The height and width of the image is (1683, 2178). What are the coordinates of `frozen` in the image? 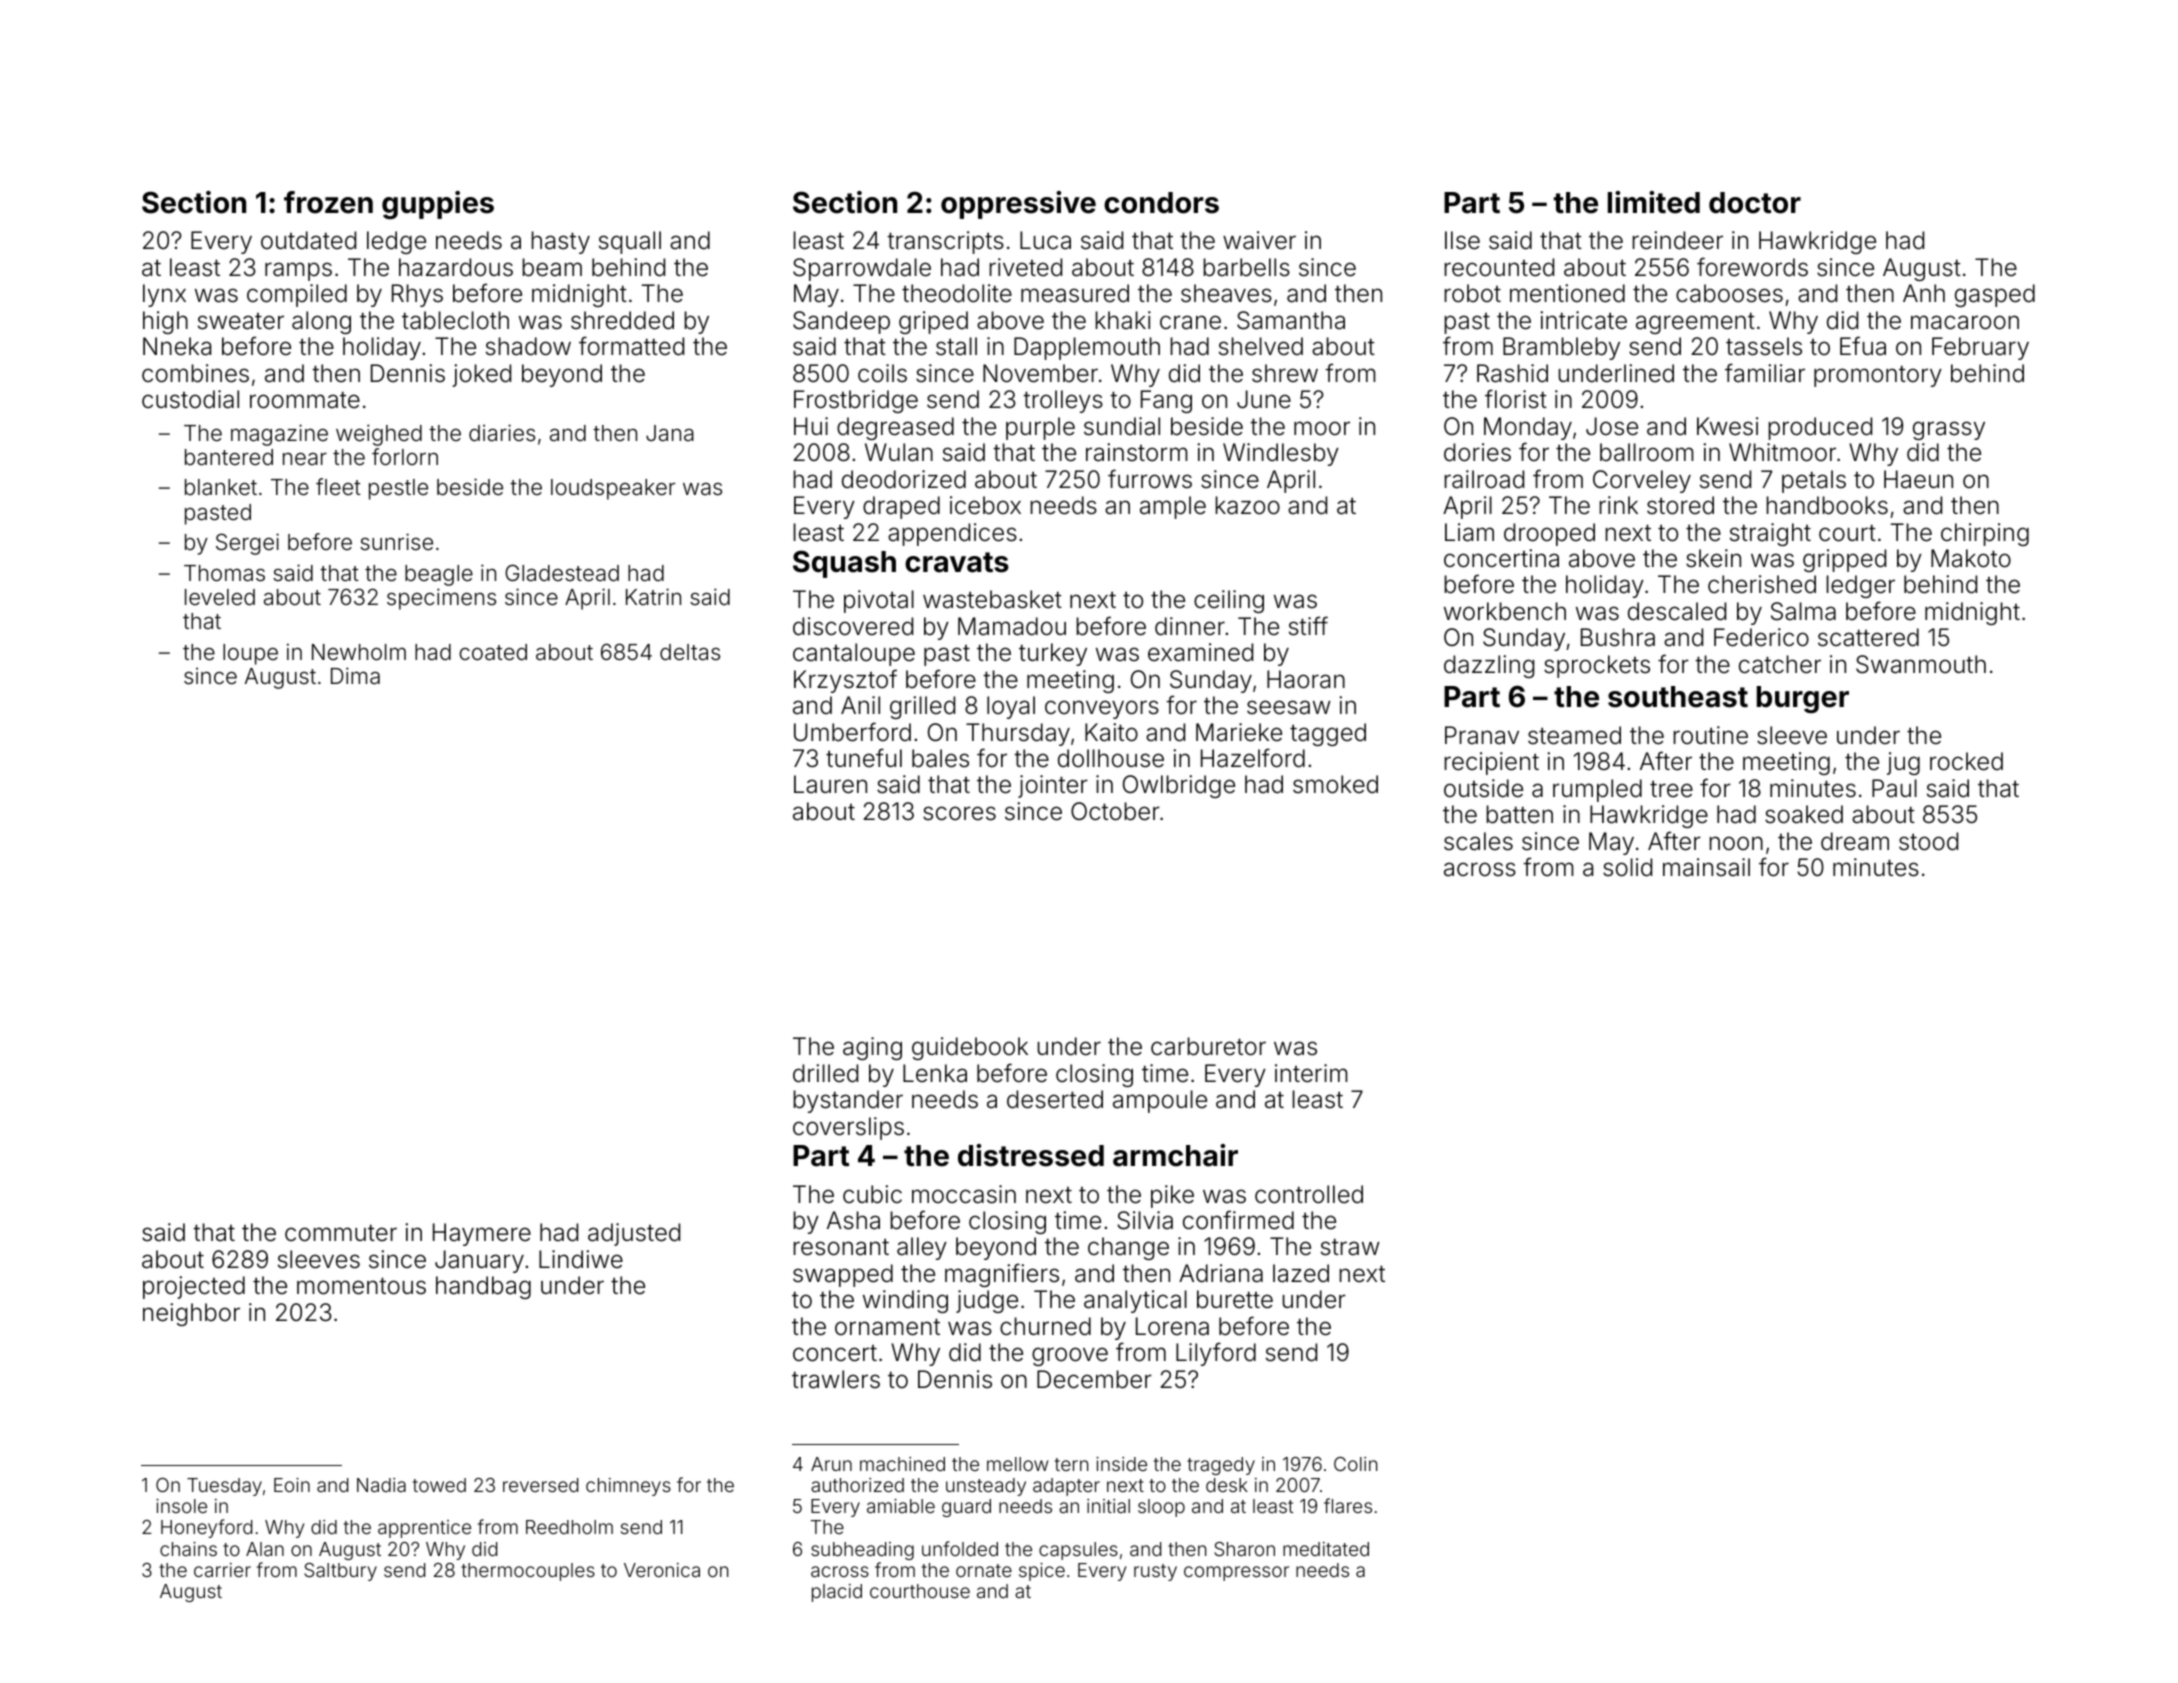 It's located at (328, 202).
